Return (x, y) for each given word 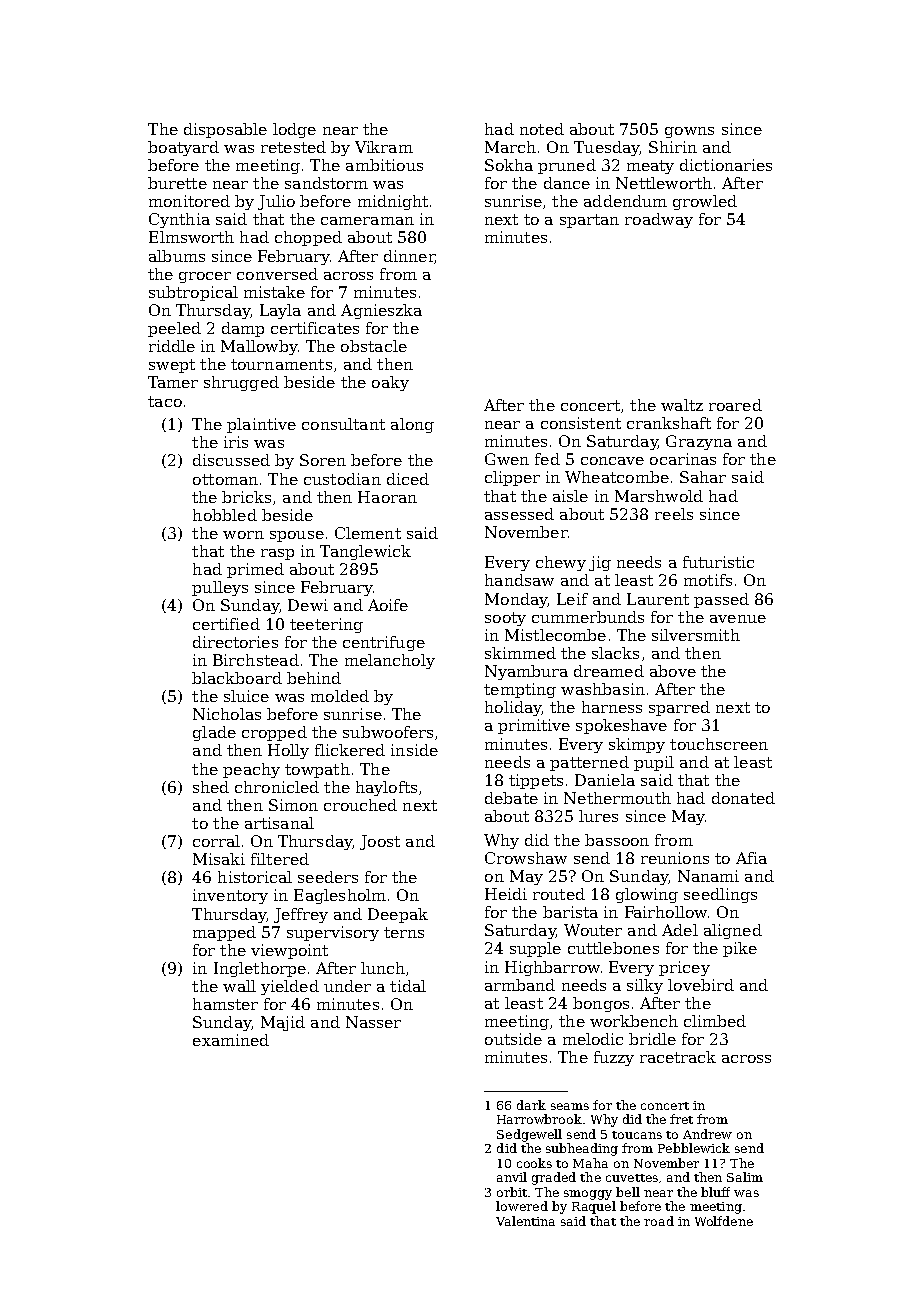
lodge (294, 130)
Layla (280, 311)
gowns (689, 132)
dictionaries (726, 165)
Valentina (525, 1221)
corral (216, 841)
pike (740, 949)
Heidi (506, 894)
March (510, 147)
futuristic (718, 562)
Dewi (308, 605)
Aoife (388, 605)
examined (231, 1040)
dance (567, 183)
